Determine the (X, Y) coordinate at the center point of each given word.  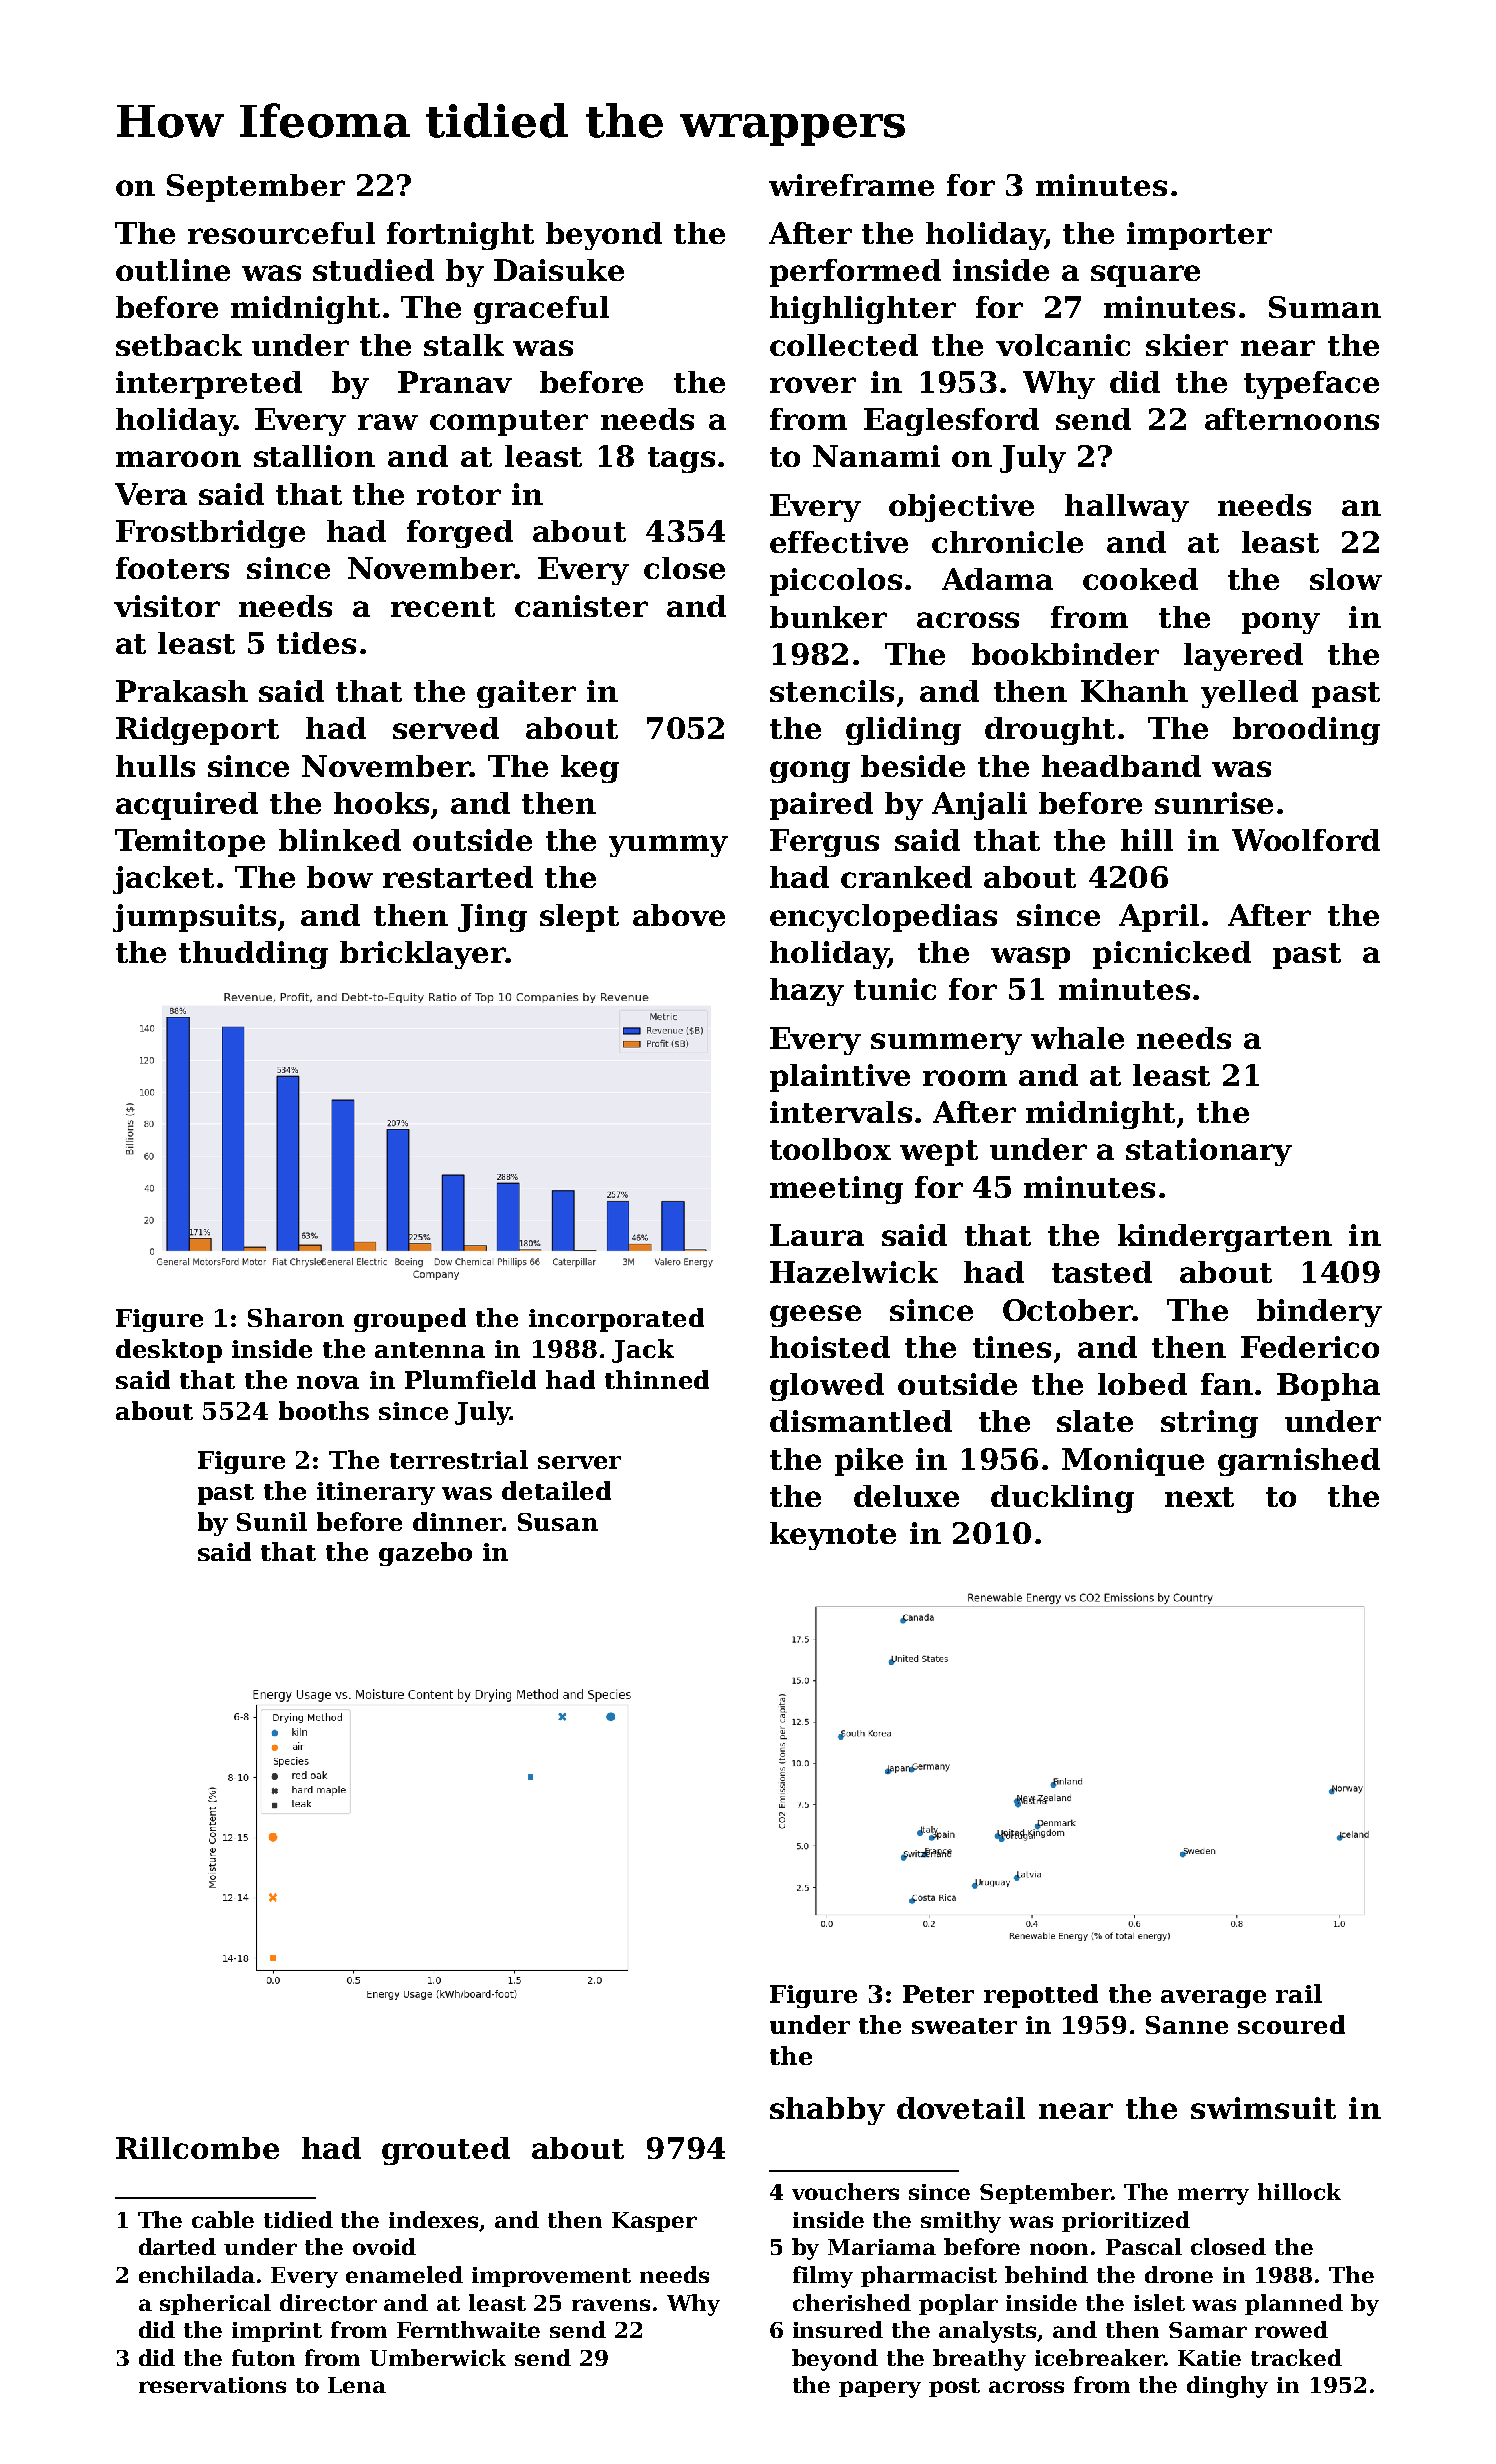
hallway (1127, 508)
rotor (459, 495)
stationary (1209, 1152)
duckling (1062, 1499)
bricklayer (423, 955)
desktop (169, 1351)
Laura (817, 1235)
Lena (357, 2385)
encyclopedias (883, 918)
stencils (832, 691)
